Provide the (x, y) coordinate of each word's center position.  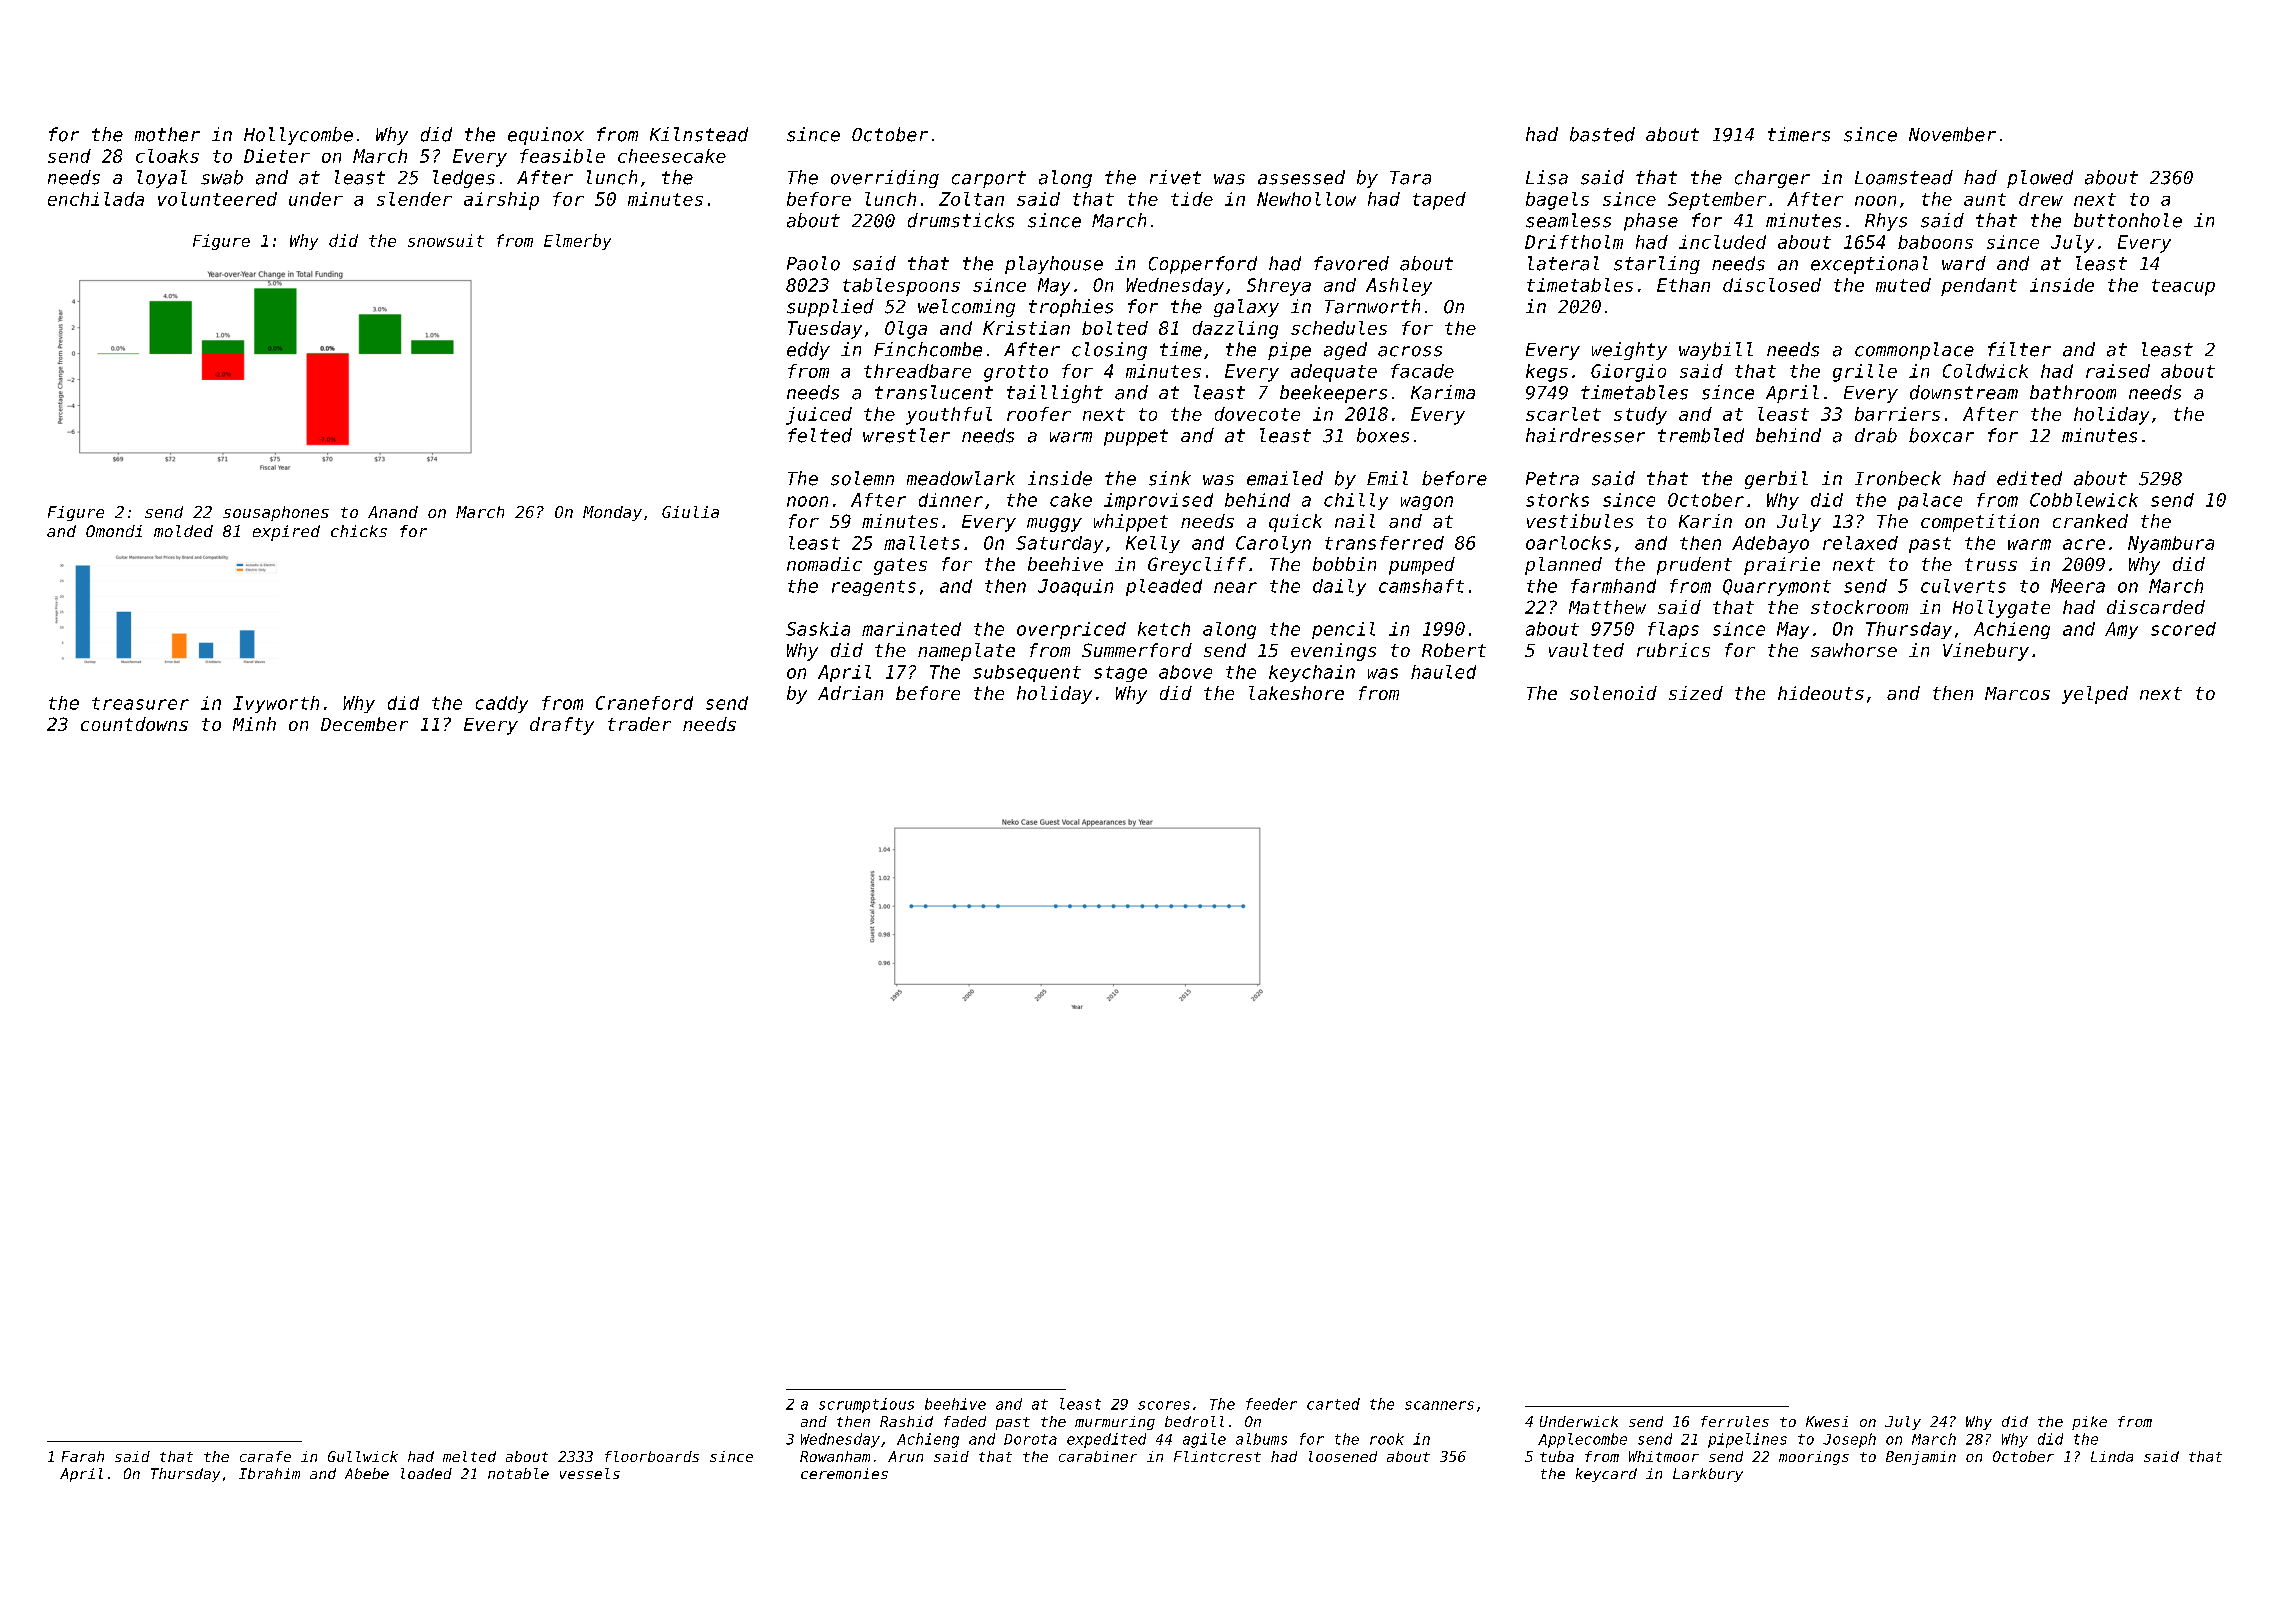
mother (167, 134)
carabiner (1098, 1456)
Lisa (1547, 177)
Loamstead (1904, 177)
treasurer (140, 703)
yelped (2095, 695)
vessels (590, 1473)
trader (639, 724)
